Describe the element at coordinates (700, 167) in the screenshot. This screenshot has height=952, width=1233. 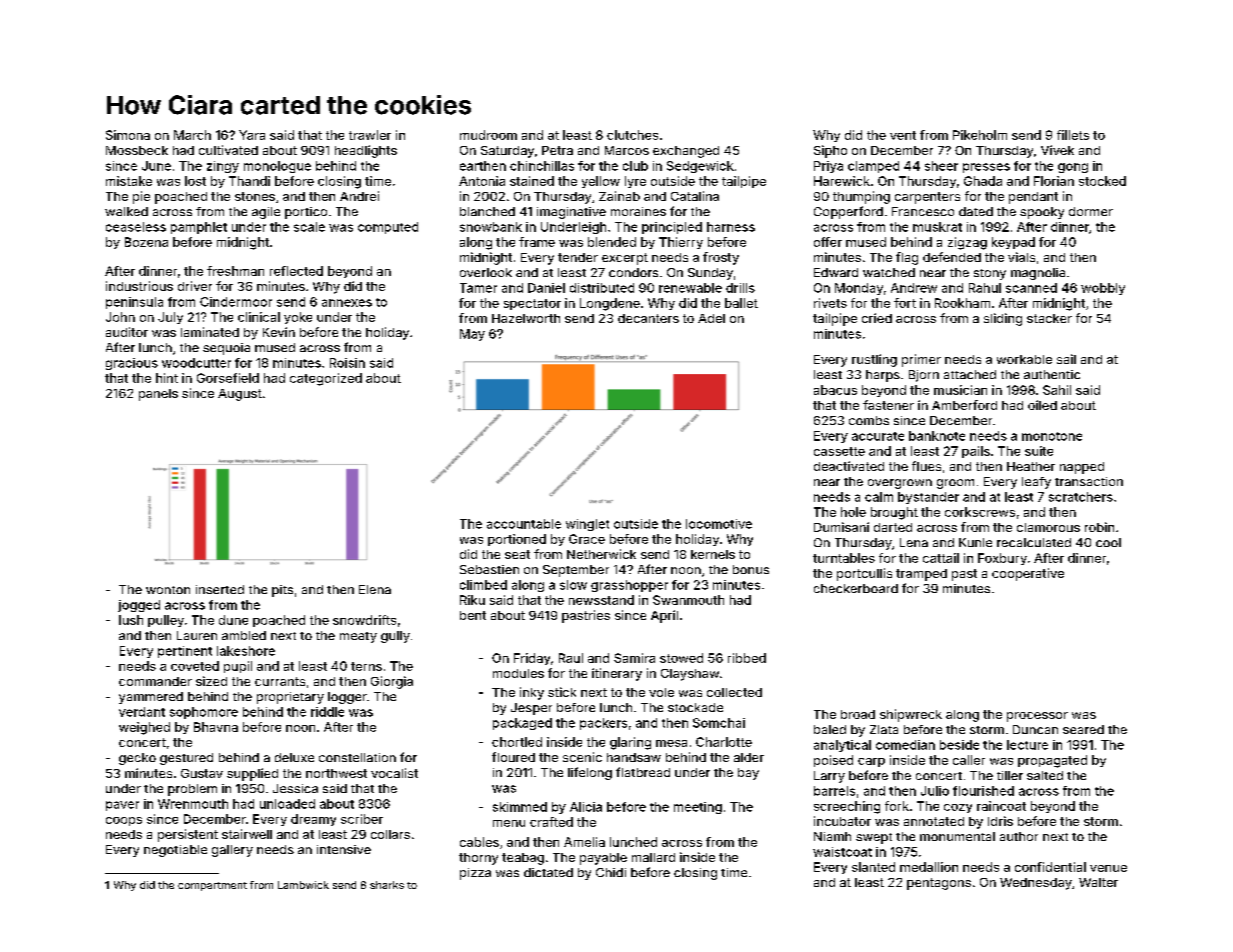
I see `Sedgewick` at that location.
